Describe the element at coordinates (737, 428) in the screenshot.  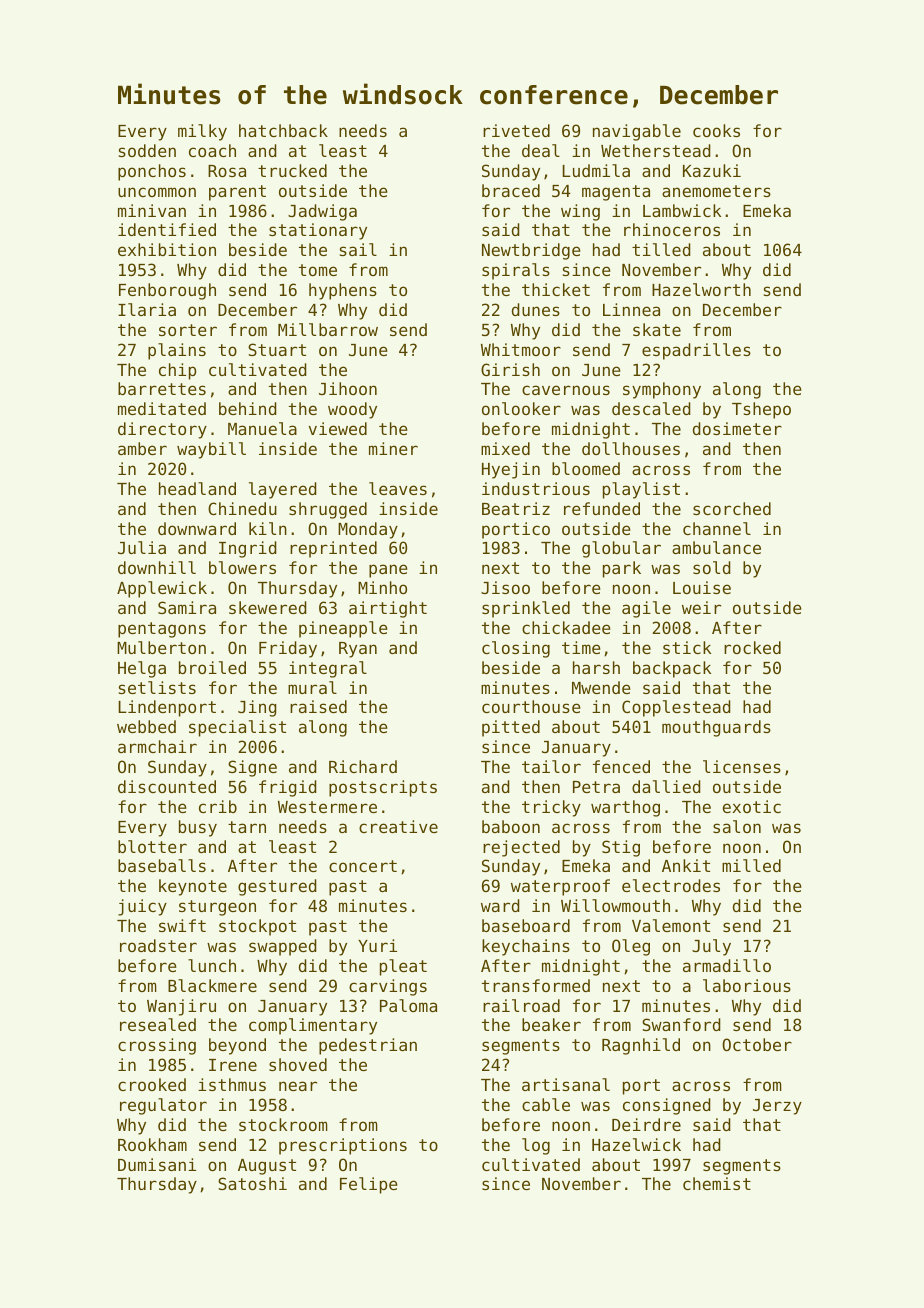
I see `dosimeter` at that location.
